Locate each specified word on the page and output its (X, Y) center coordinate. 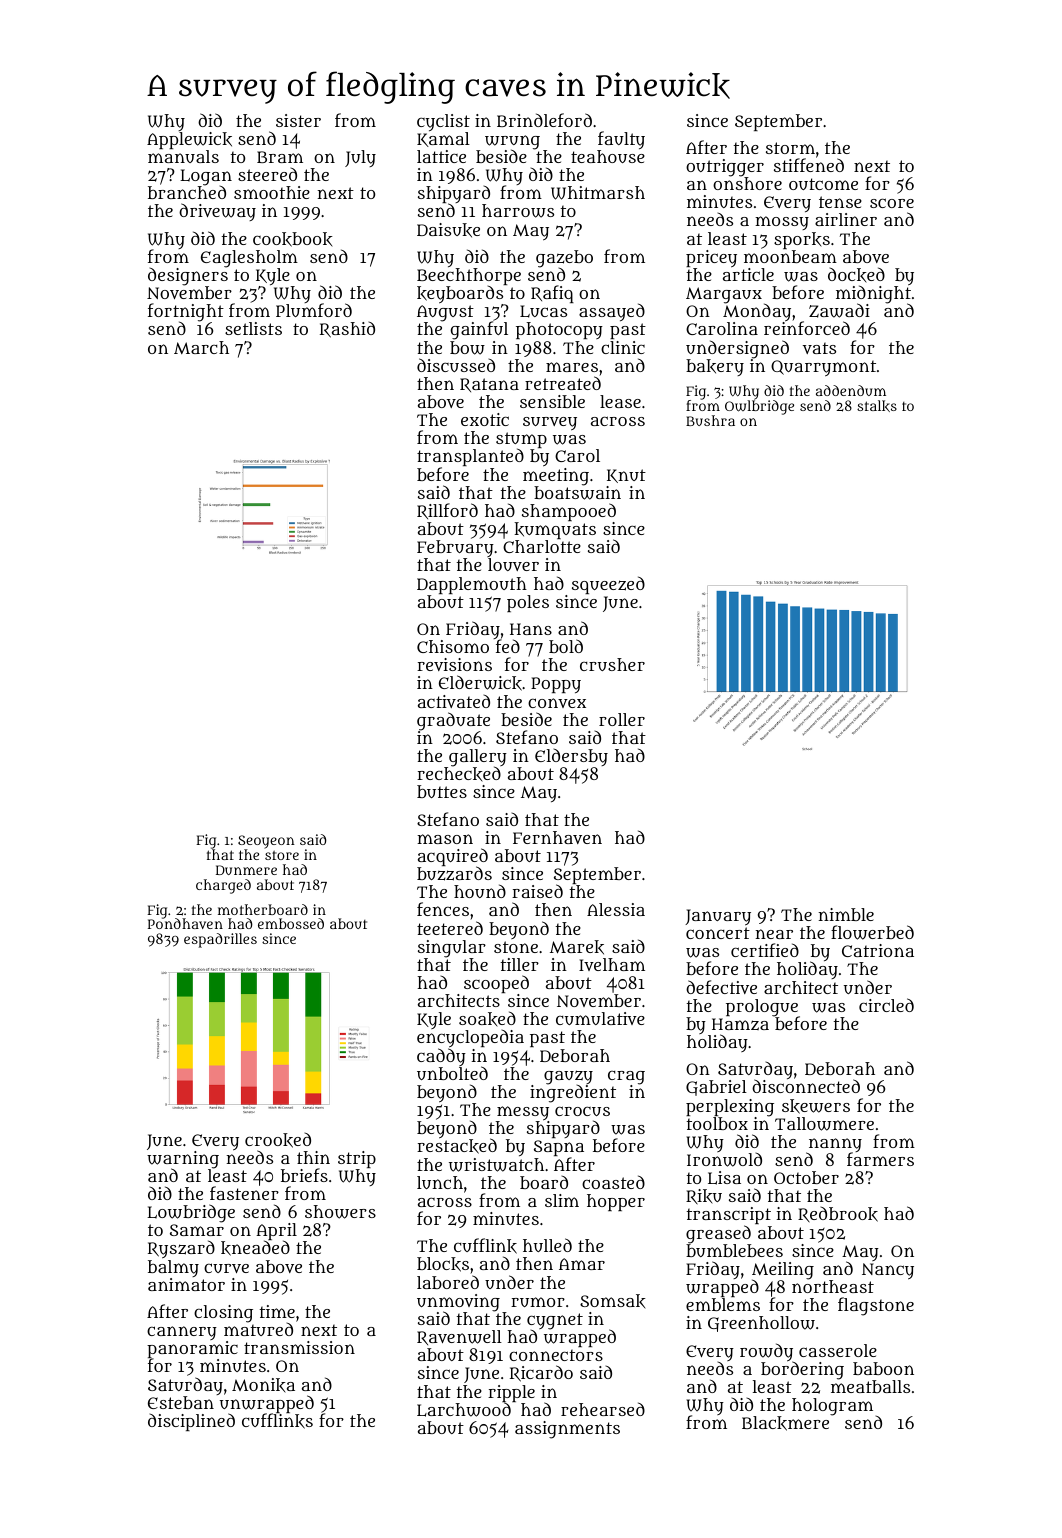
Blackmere (785, 1423)
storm (790, 148)
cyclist (443, 122)
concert (718, 933)
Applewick (189, 140)
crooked (278, 1140)
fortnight (186, 312)
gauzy (568, 1077)
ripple (511, 1394)
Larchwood (464, 1410)
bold (566, 646)
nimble (846, 914)
